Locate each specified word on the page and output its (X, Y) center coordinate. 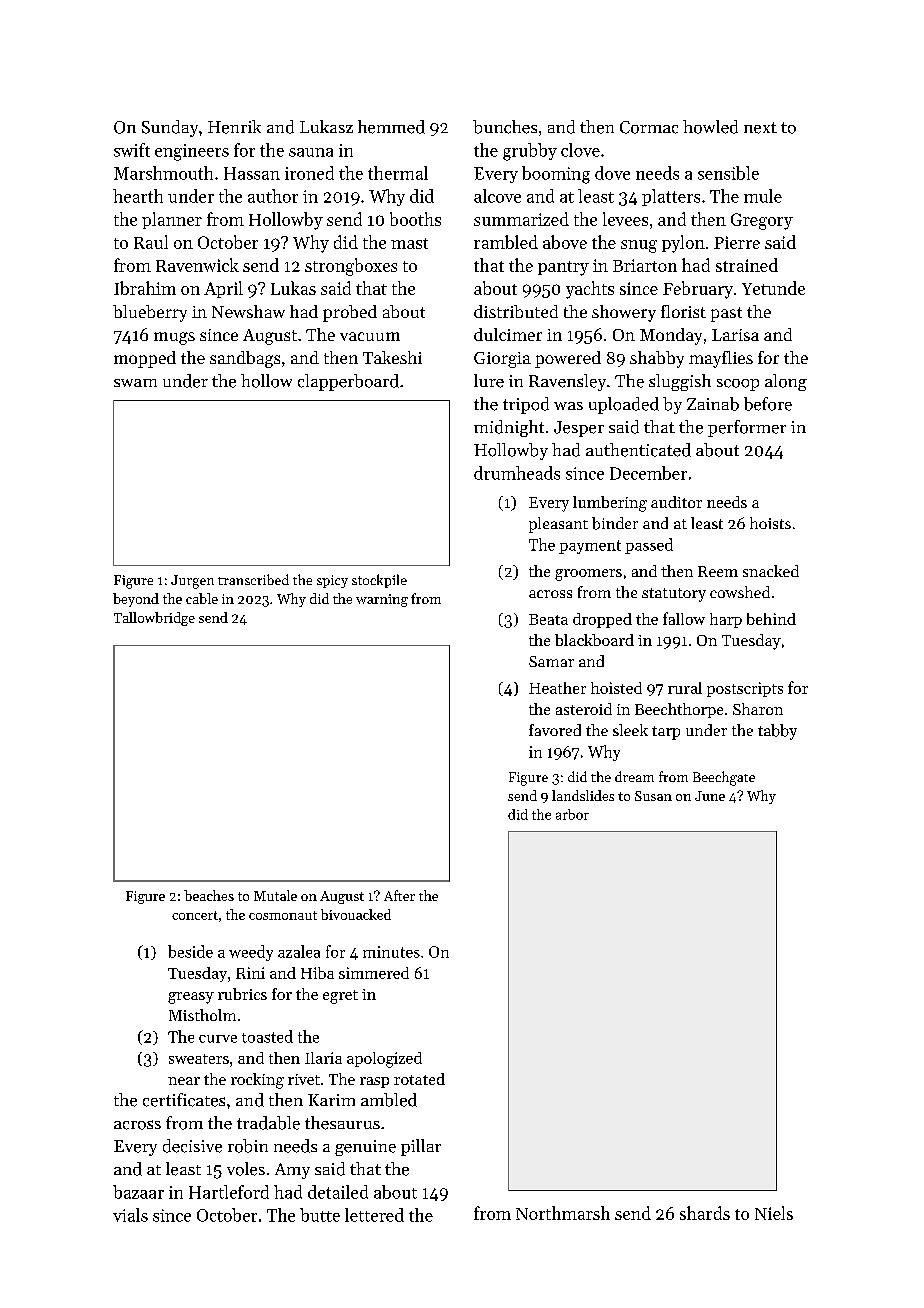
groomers (588, 575)
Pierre (737, 242)
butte (320, 1215)
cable (202, 598)
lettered (374, 1215)
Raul (151, 242)
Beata (548, 619)
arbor (572, 814)
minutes (391, 952)
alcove (497, 196)
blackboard (594, 640)
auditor (676, 502)
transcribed (253, 579)
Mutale (275, 895)
